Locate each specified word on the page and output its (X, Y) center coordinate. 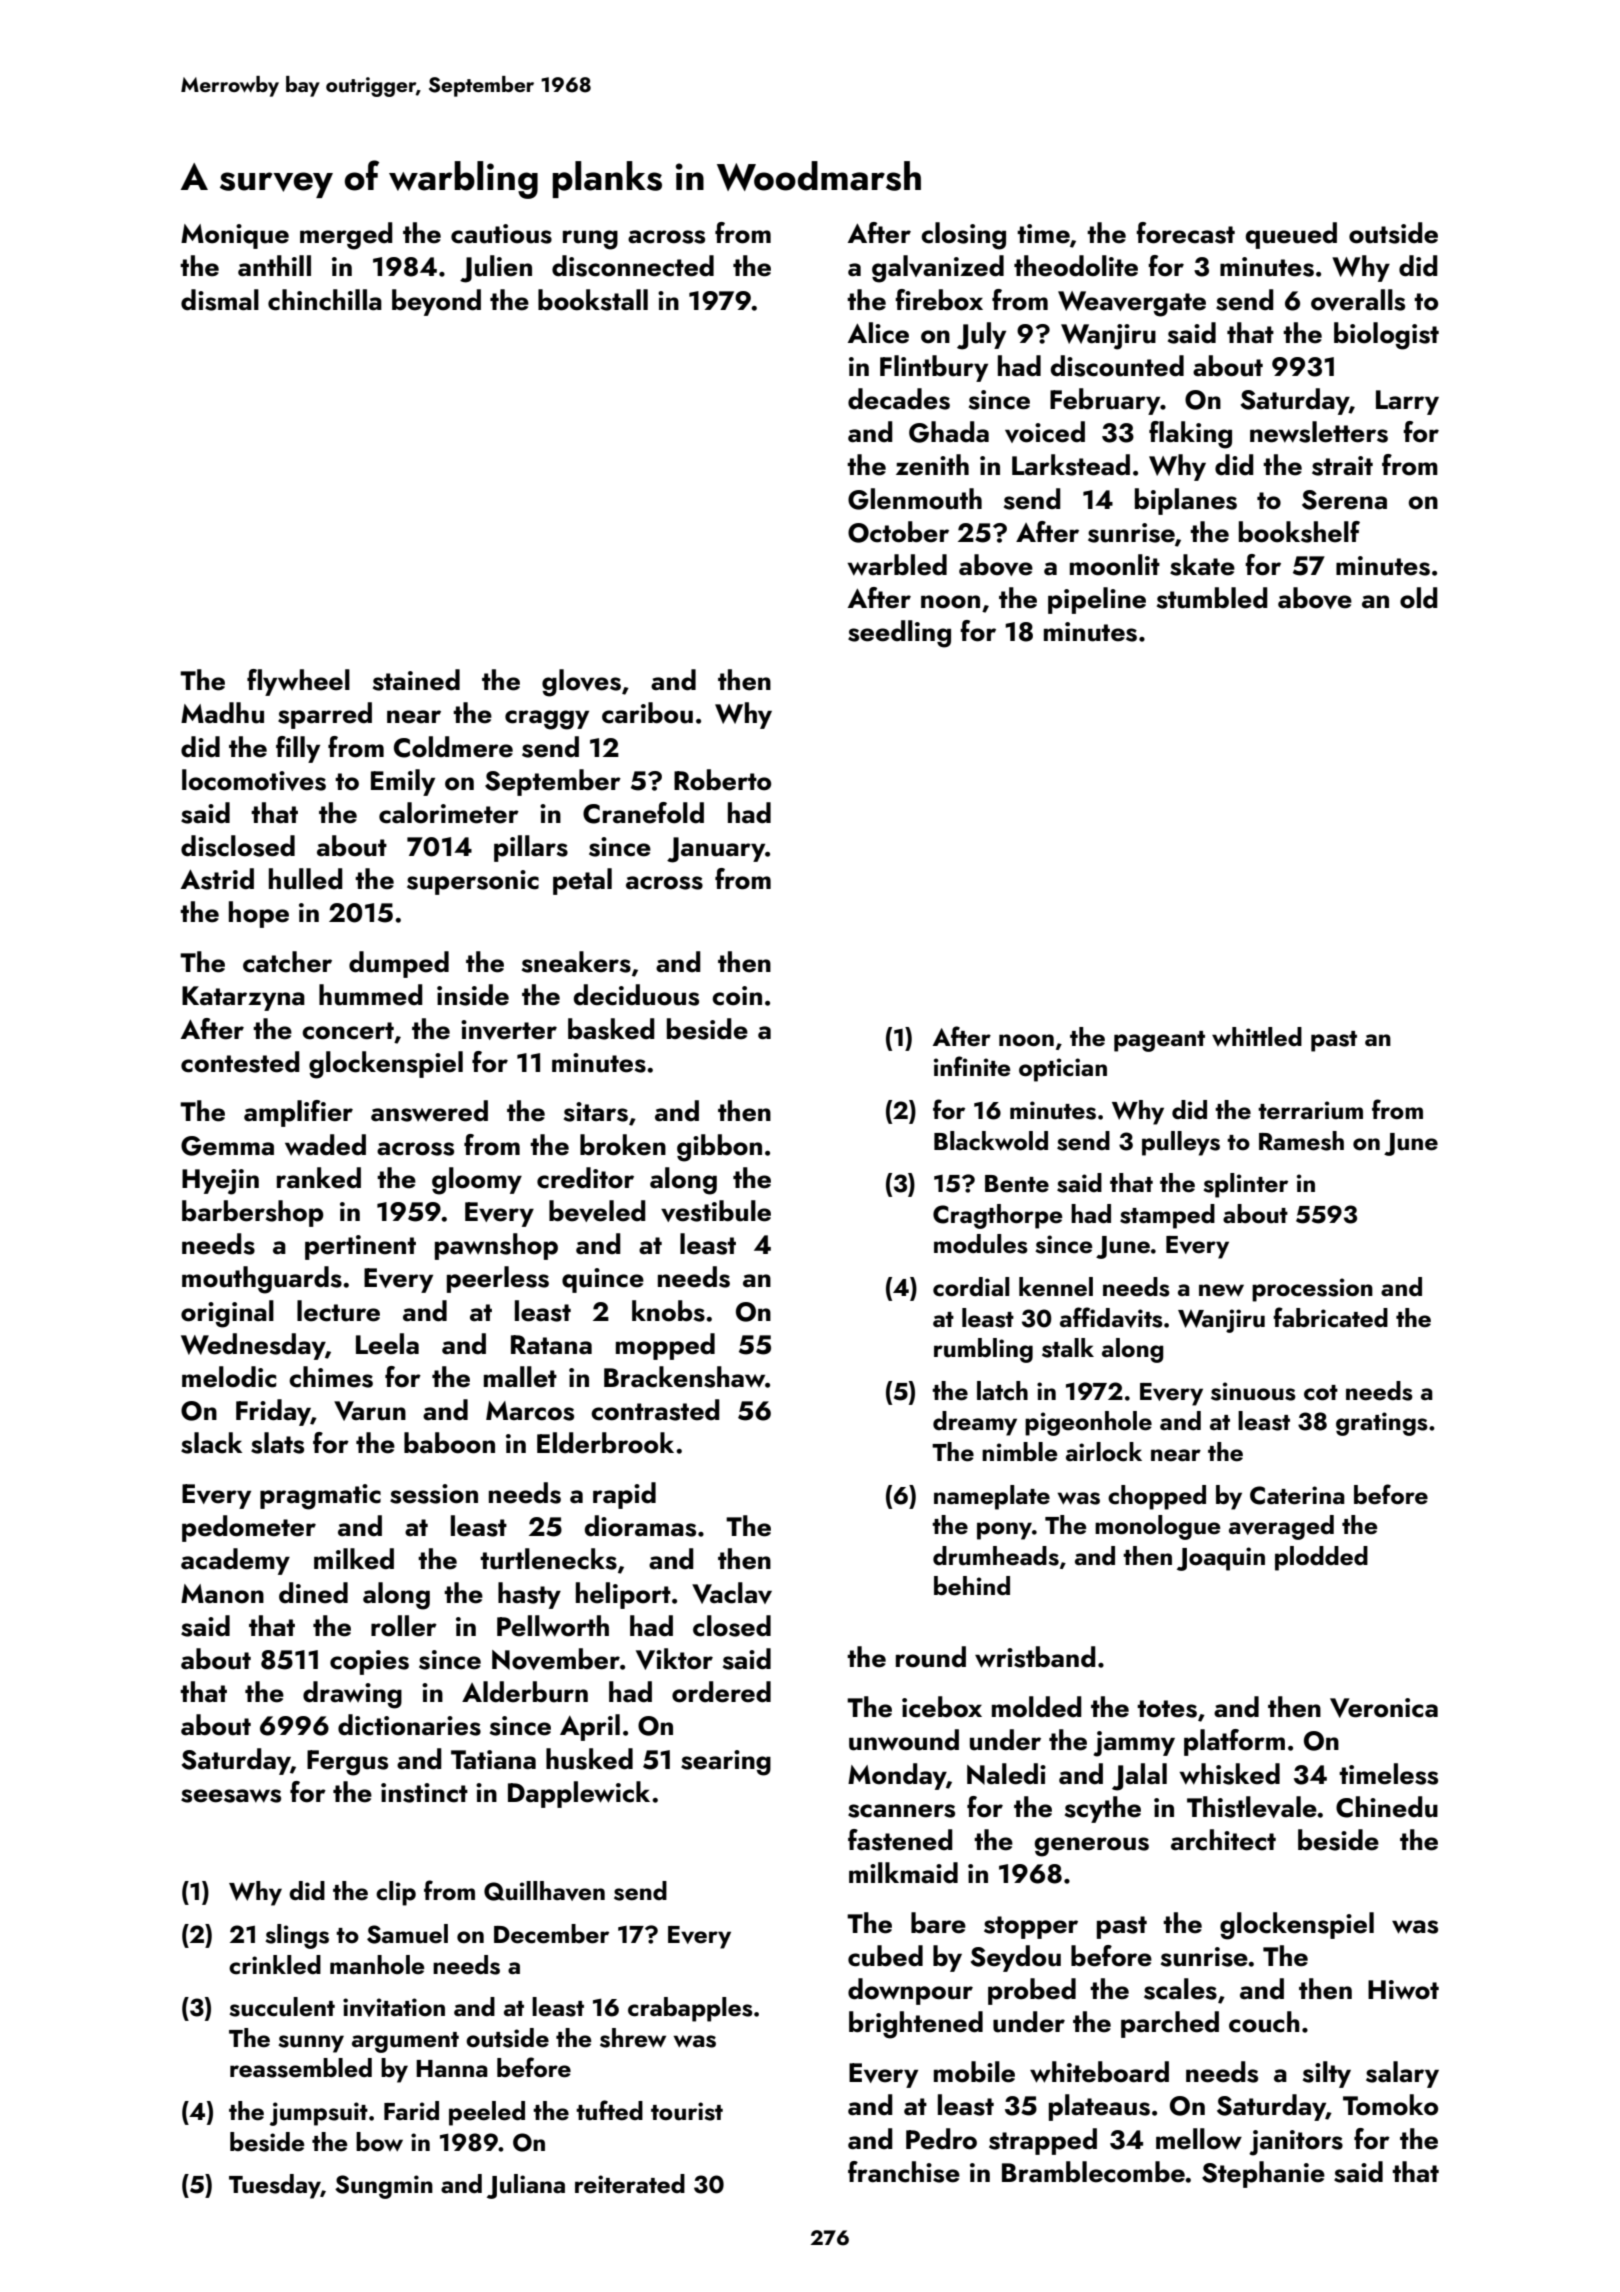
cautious (501, 234)
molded (1037, 1707)
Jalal (1139, 1777)
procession (1312, 1290)
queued (1291, 235)
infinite (972, 1066)
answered (429, 1111)
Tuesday (275, 2186)
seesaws (231, 1796)
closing (963, 236)
